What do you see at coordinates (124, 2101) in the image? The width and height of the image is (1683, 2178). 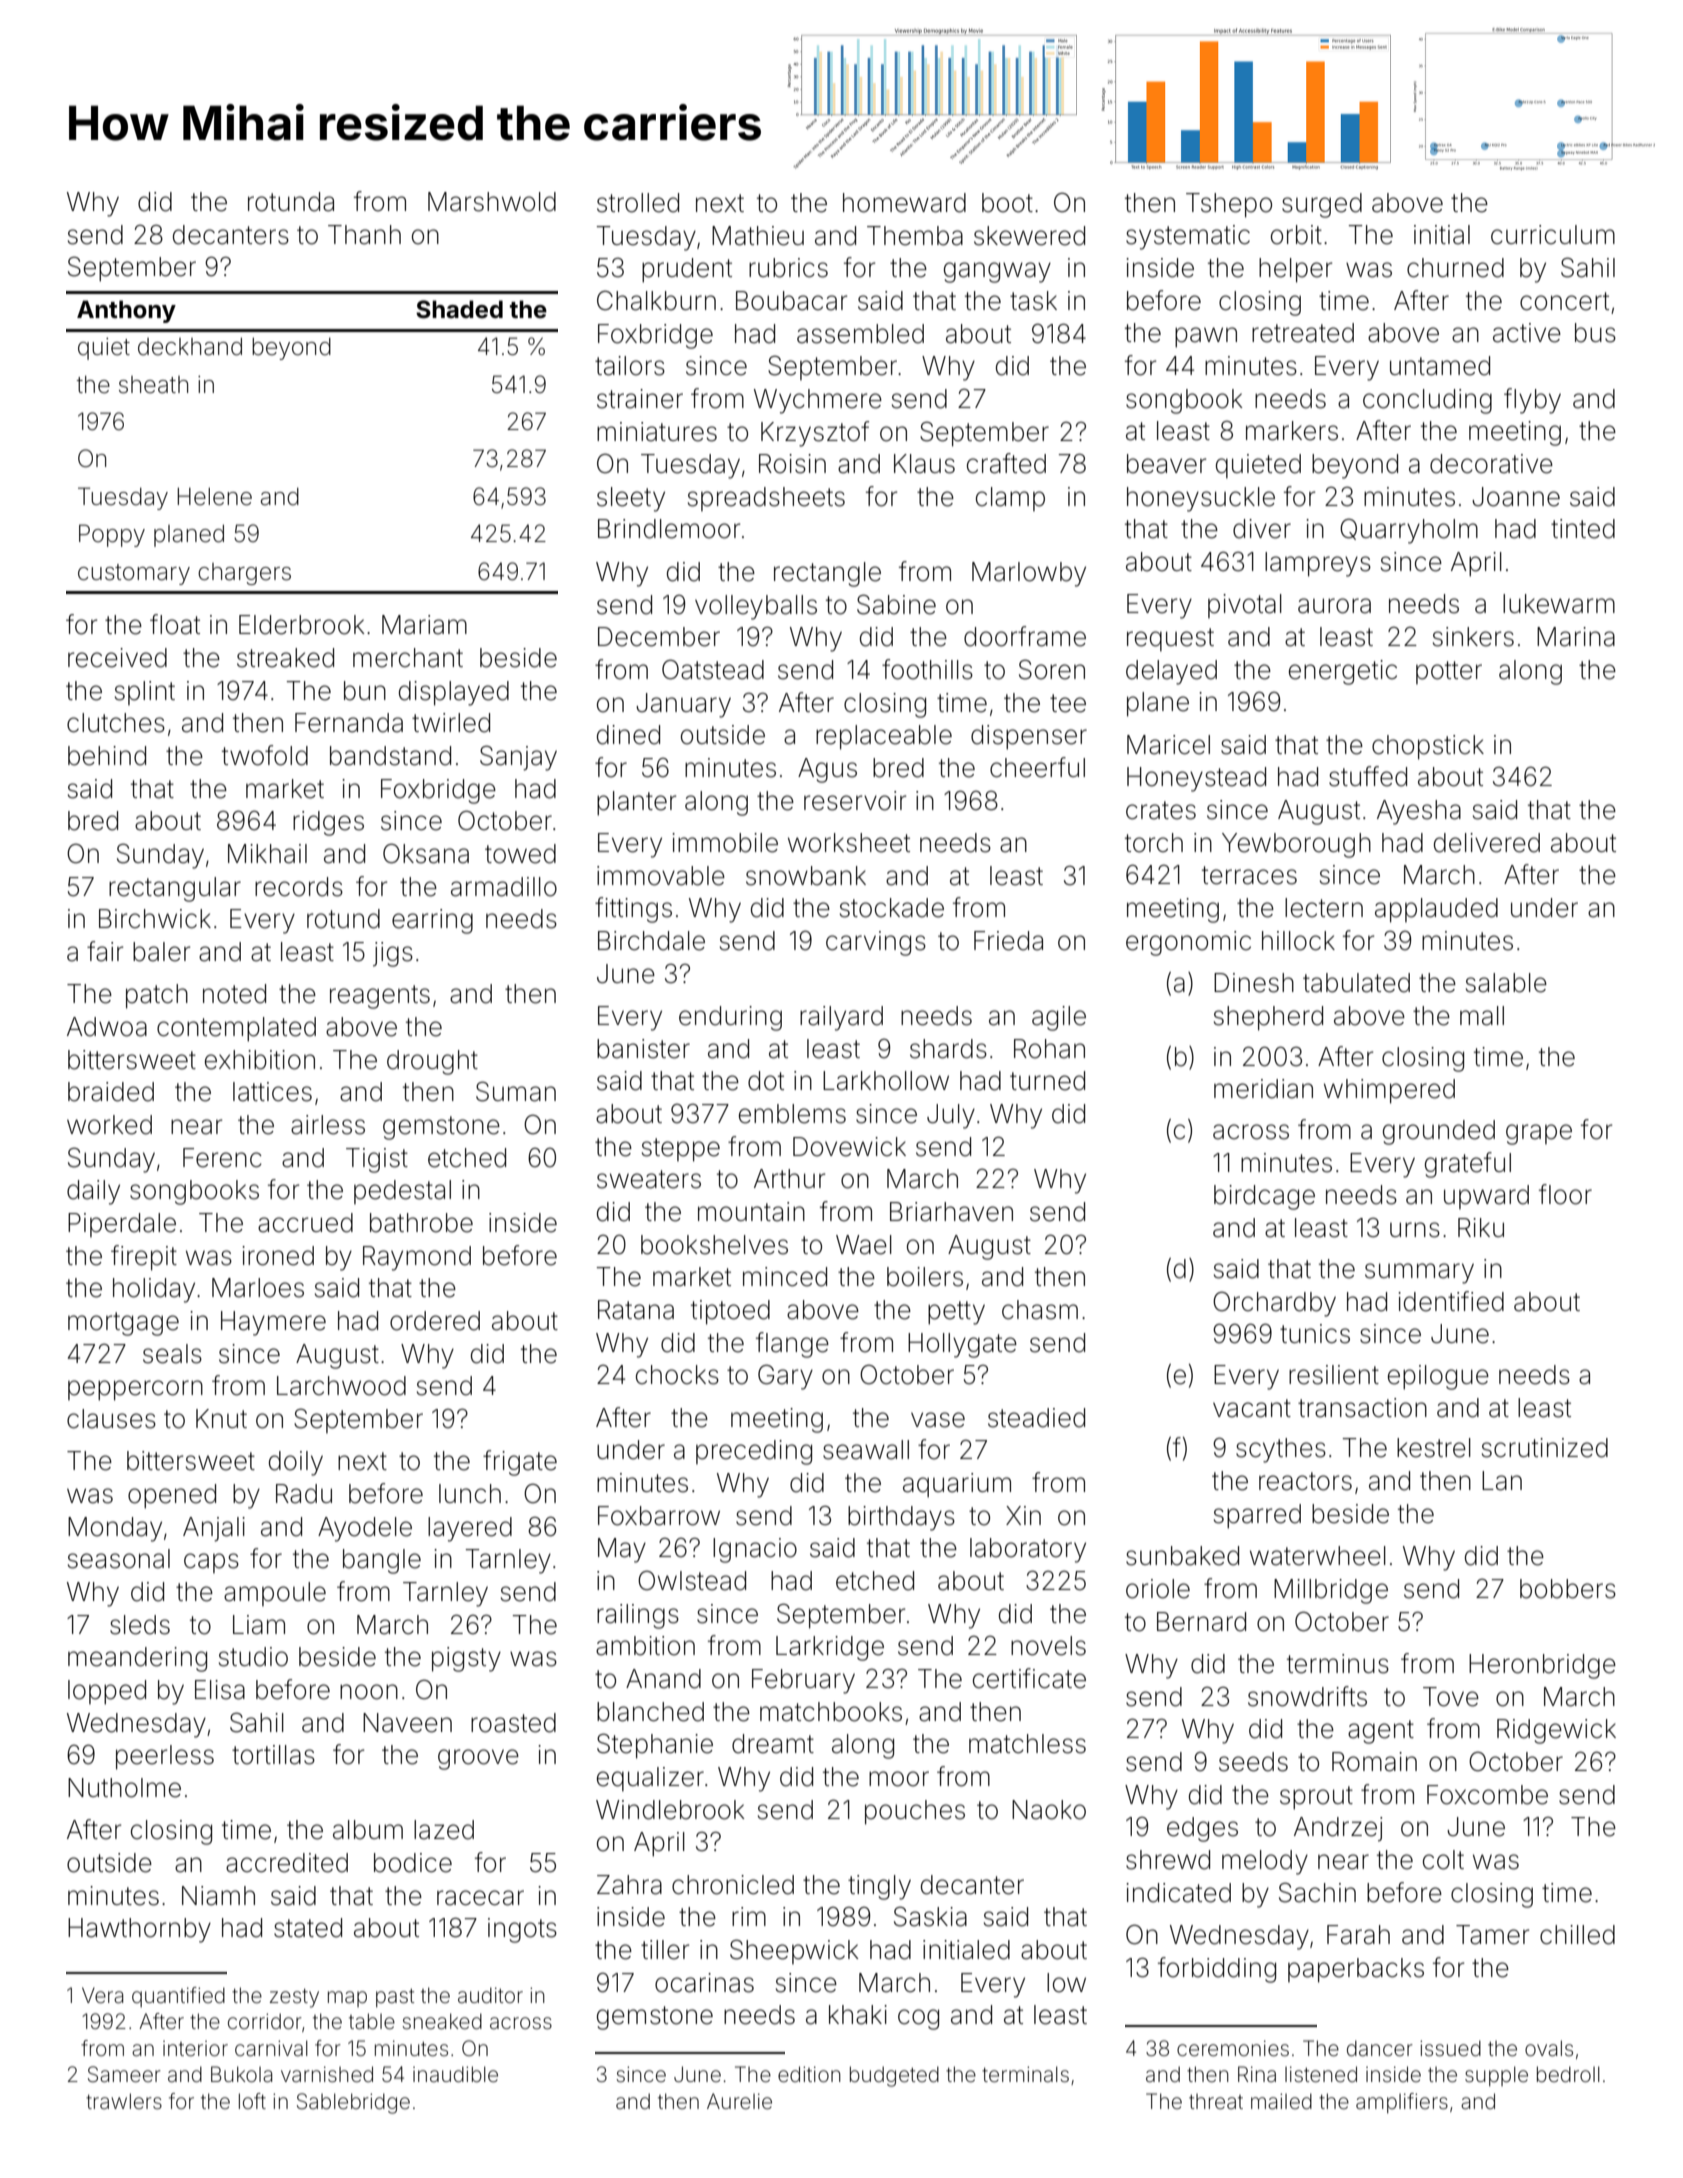 I see `trawlers` at bounding box center [124, 2101].
